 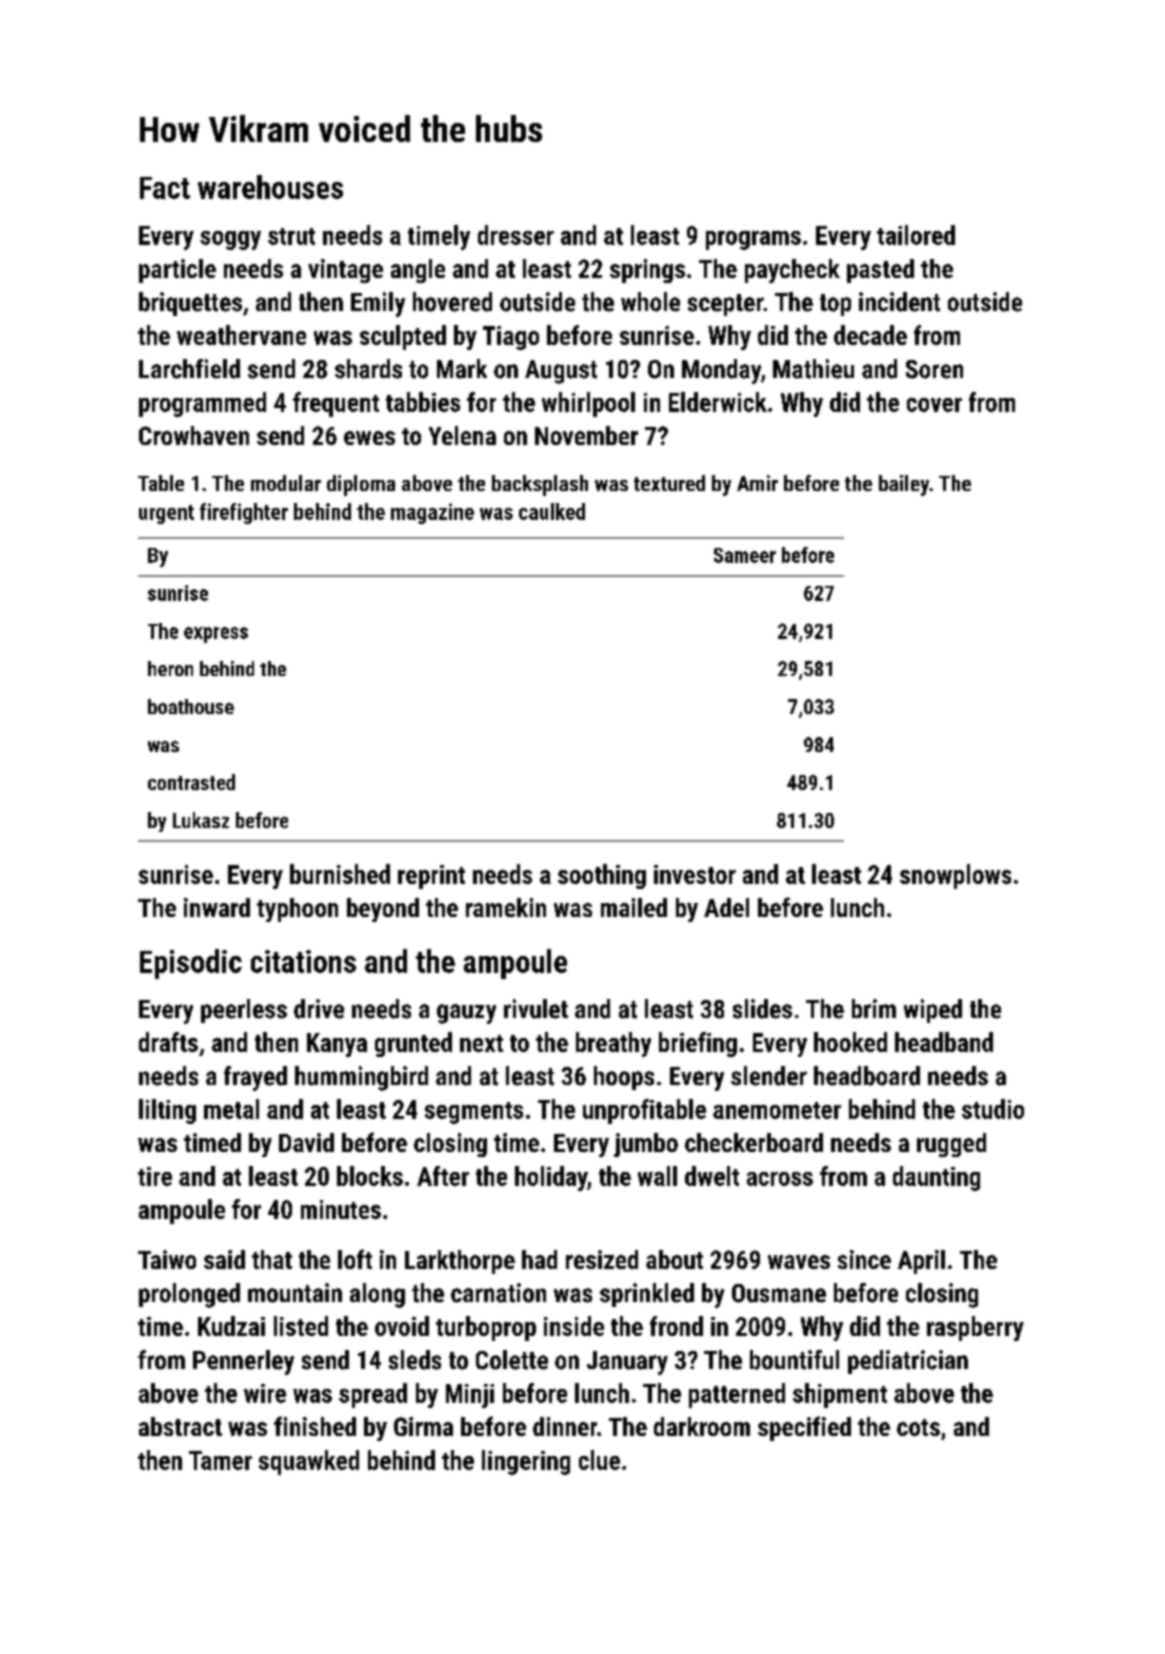 I want to click on Episodic, so click(x=191, y=964).
